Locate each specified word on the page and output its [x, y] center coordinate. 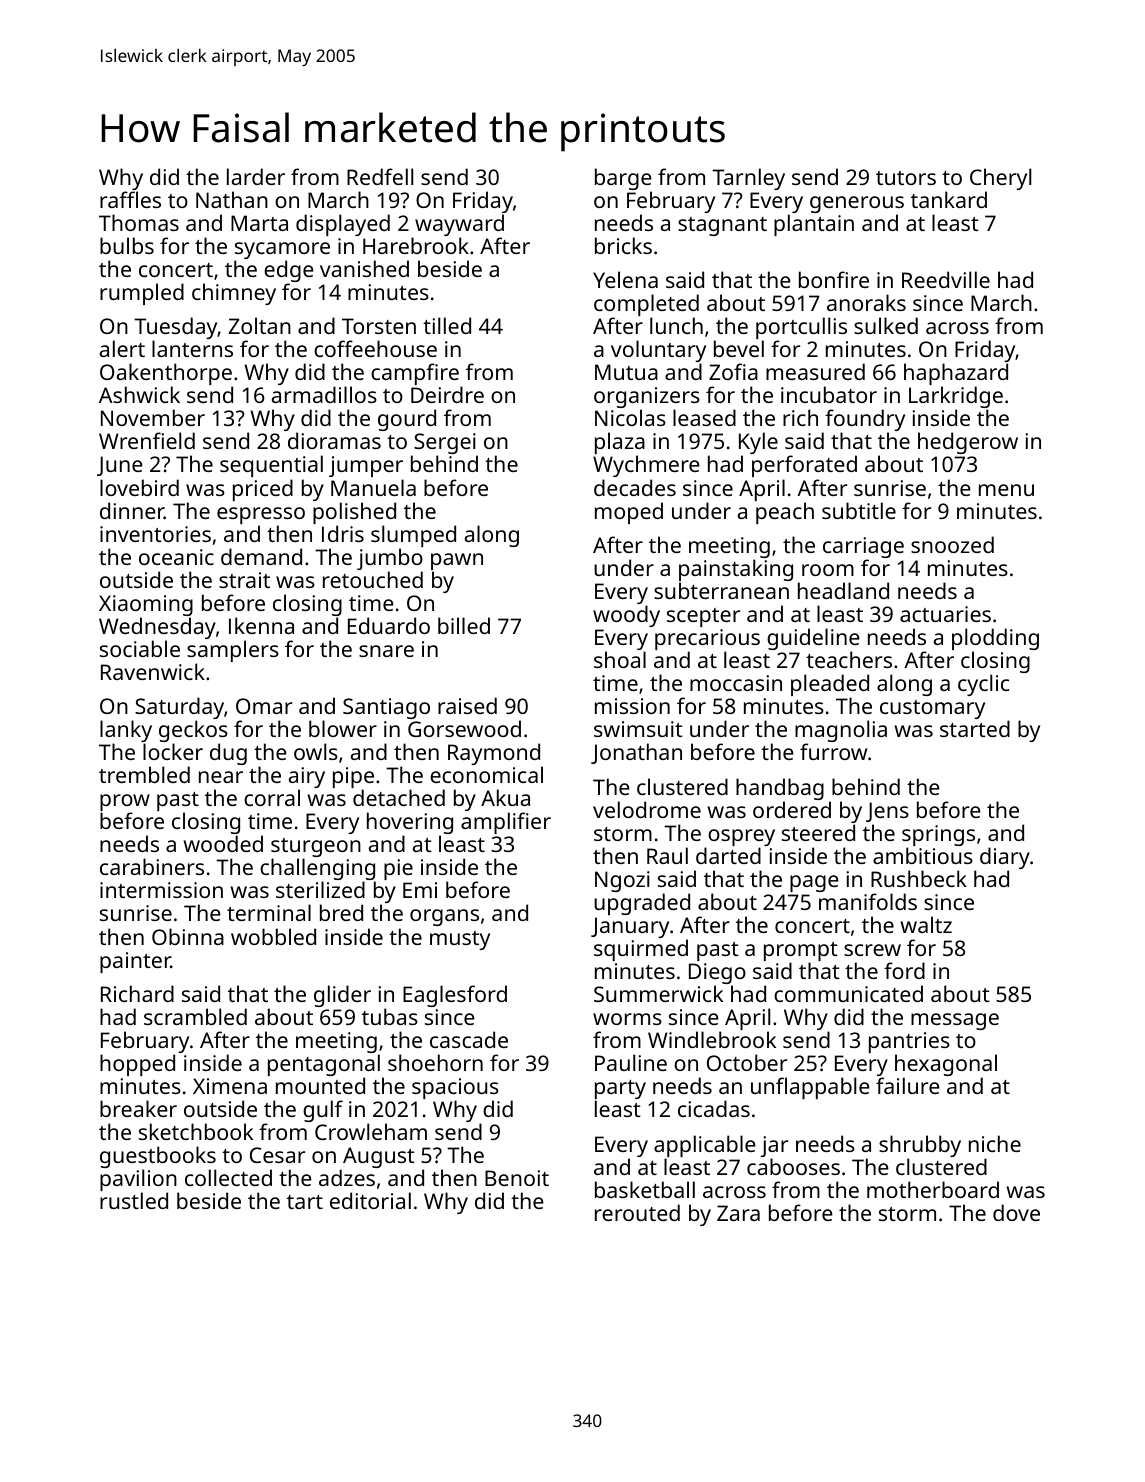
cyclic [983, 685]
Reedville [946, 279]
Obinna [188, 936]
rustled [134, 1201]
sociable [140, 648]
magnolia [841, 732]
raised [467, 705]
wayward [459, 225]
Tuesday [176, 329]
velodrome [647, 809]
